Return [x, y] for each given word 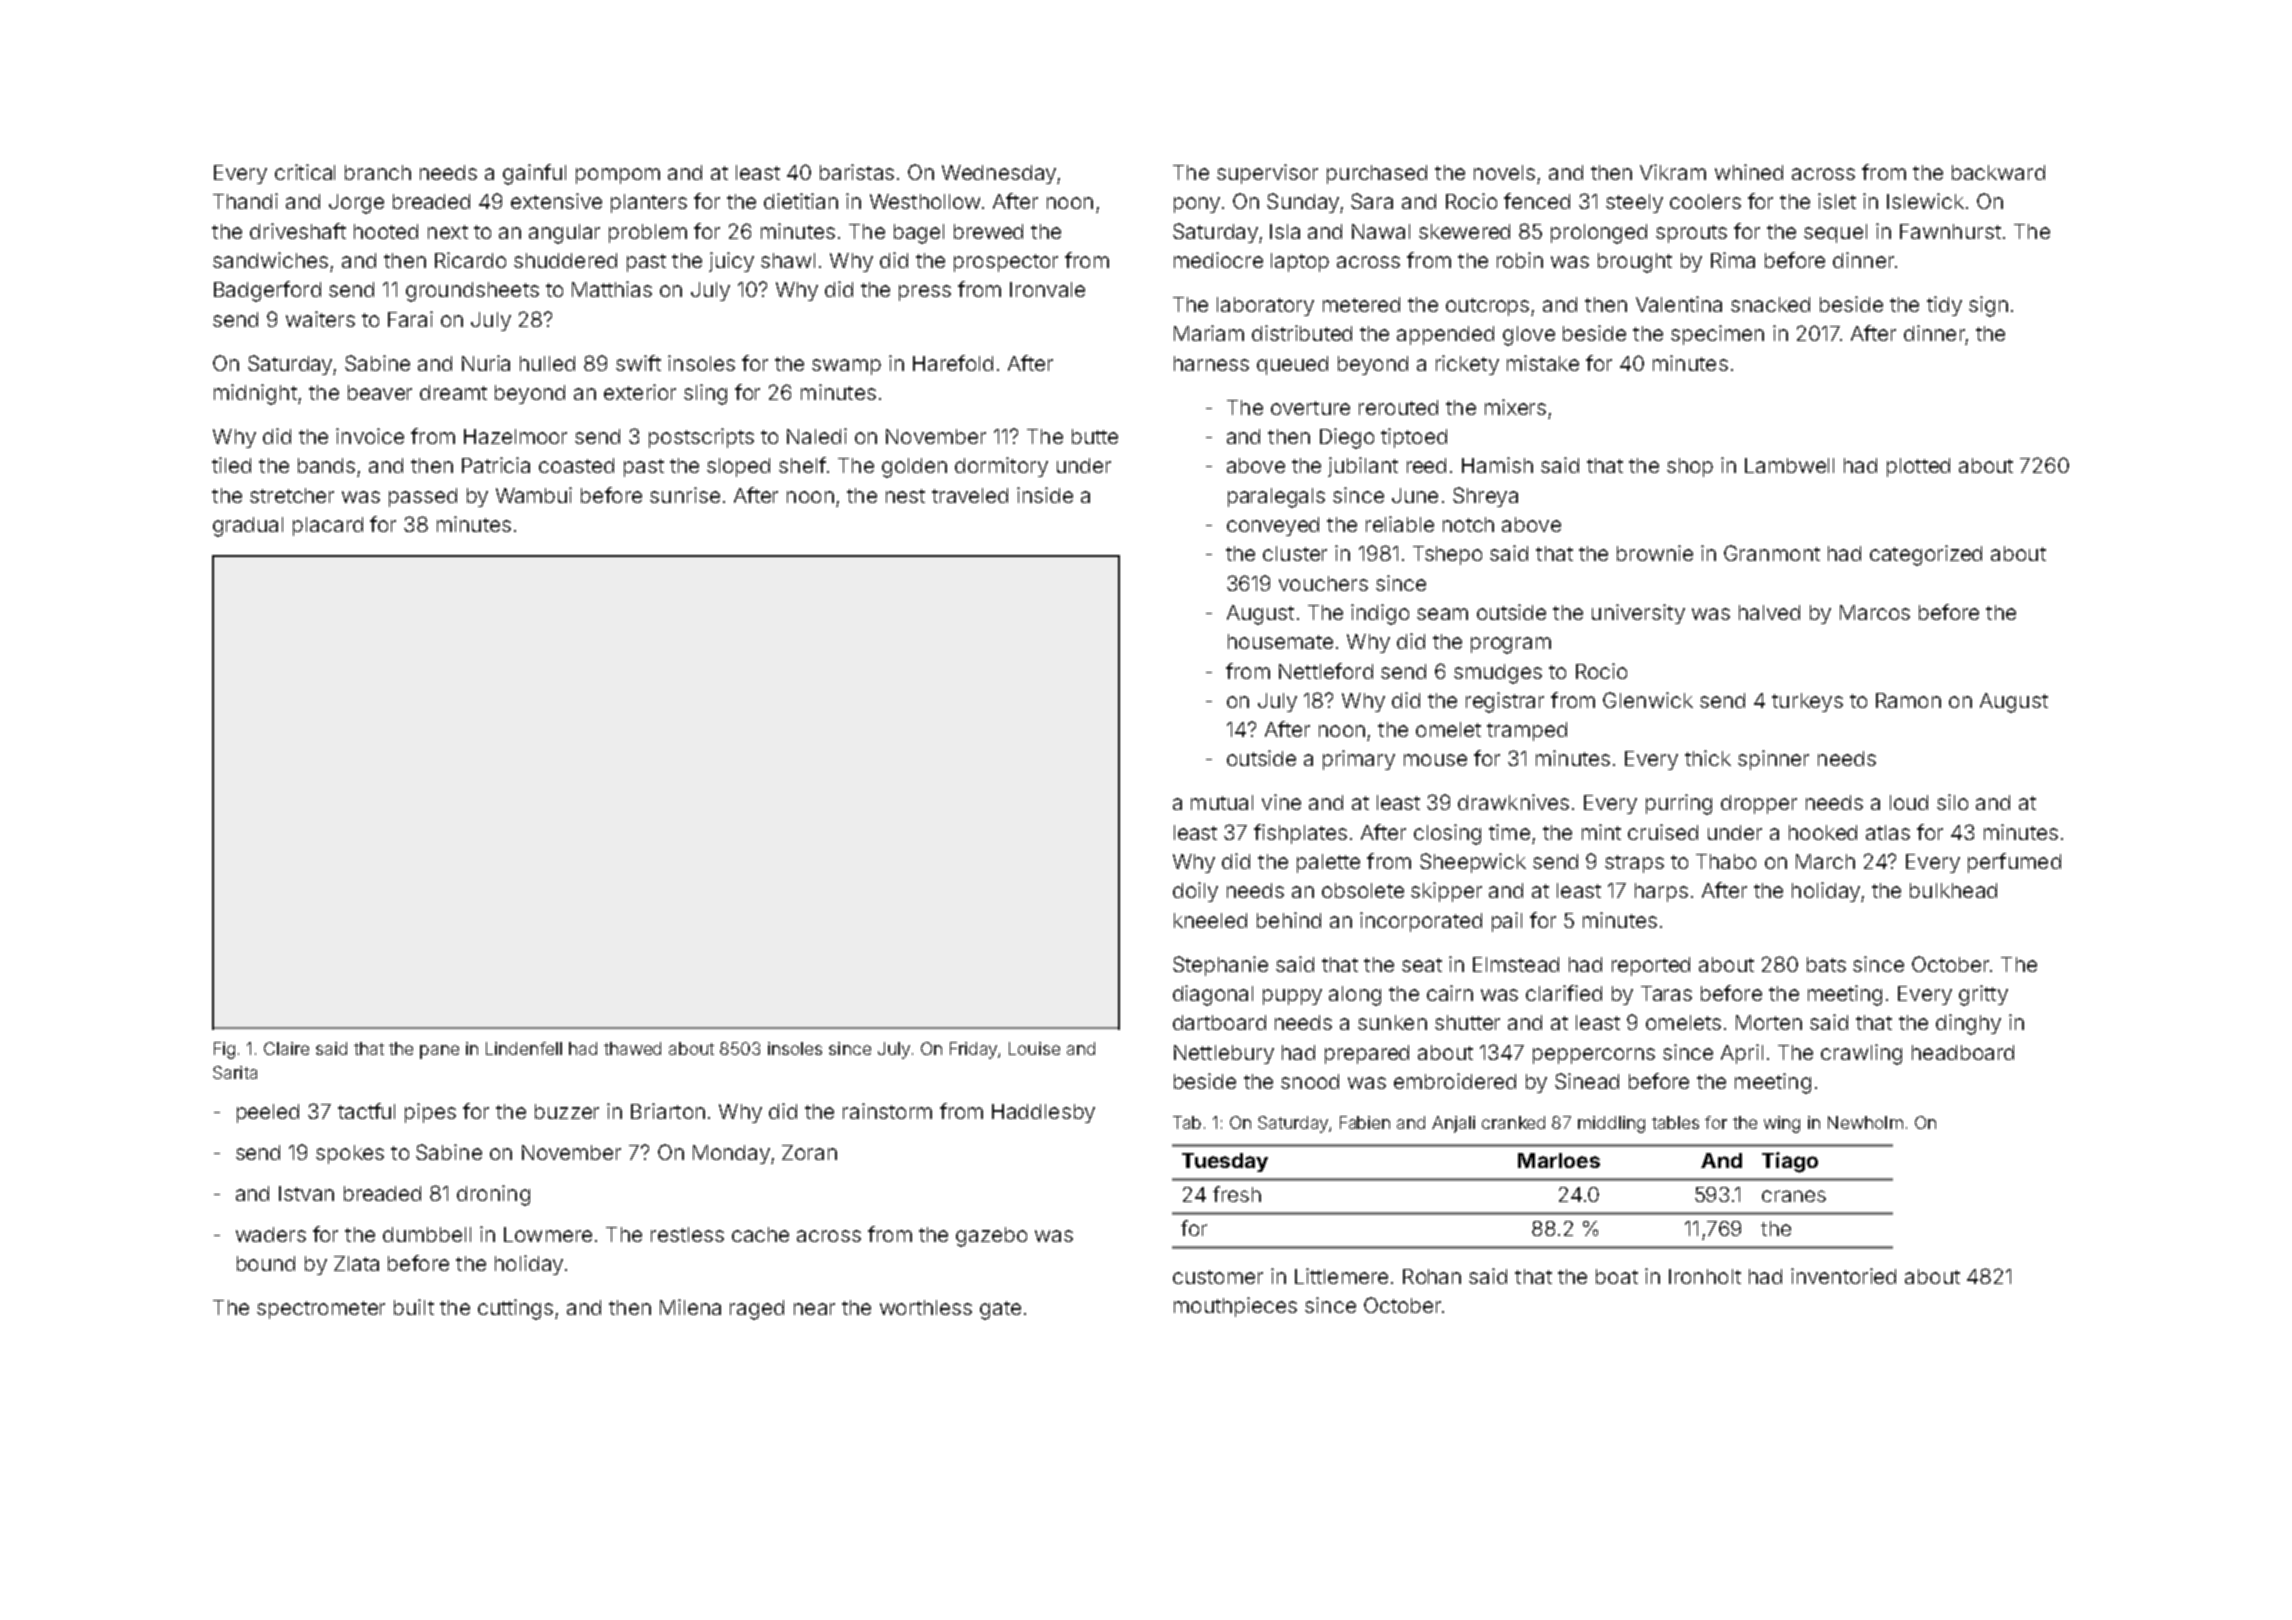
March [1825, 861]
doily [1195, 892]
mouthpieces [1235, 1307]
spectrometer [321, 1310]
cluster [1295, 553]
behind [1289, 920]
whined [1749, 172]
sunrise [685, 495]
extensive [556, 201]
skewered [1464, 231]
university [1638, 614]
